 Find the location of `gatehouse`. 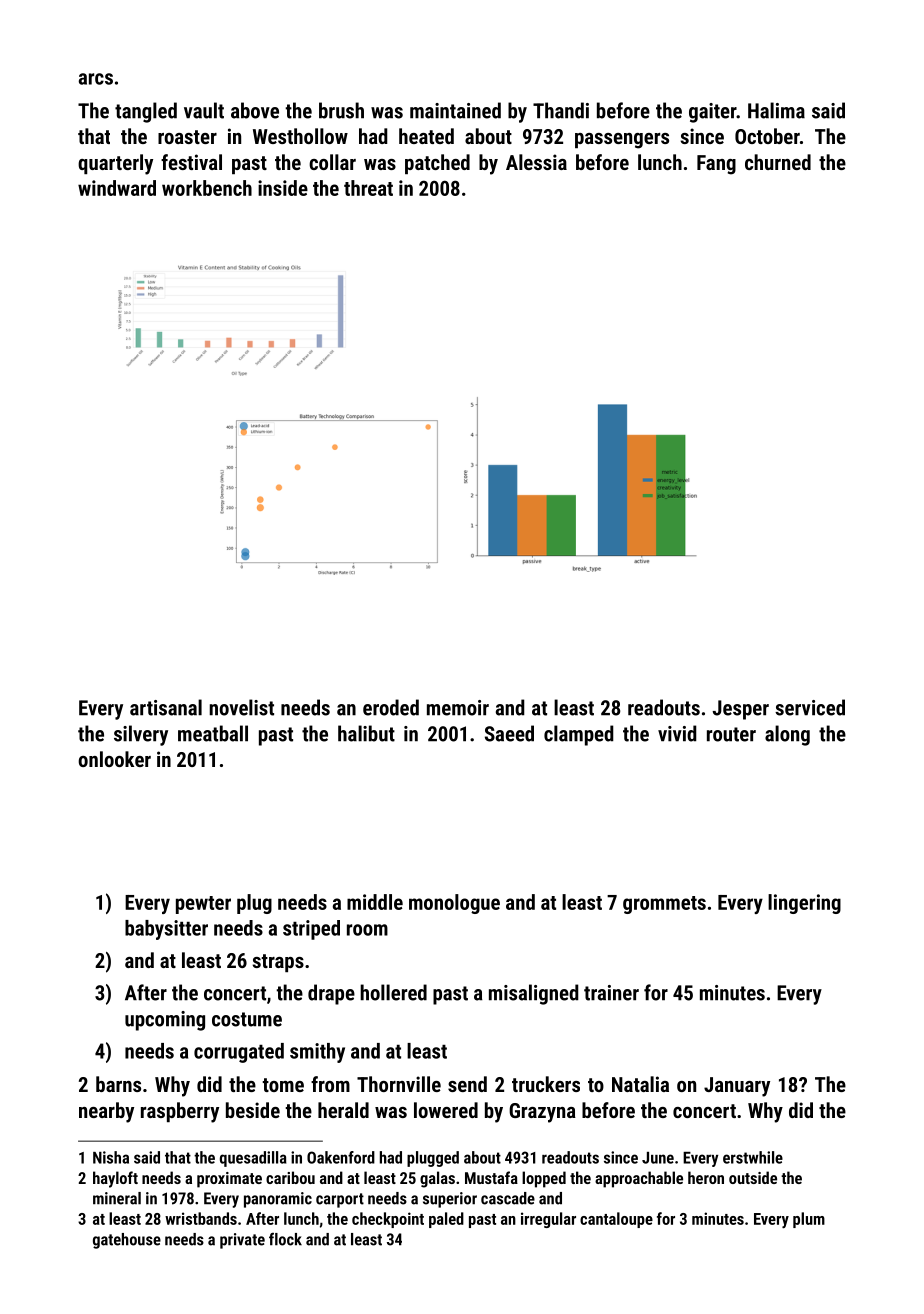

gatehouse is located at coordinates (127, 1241).
